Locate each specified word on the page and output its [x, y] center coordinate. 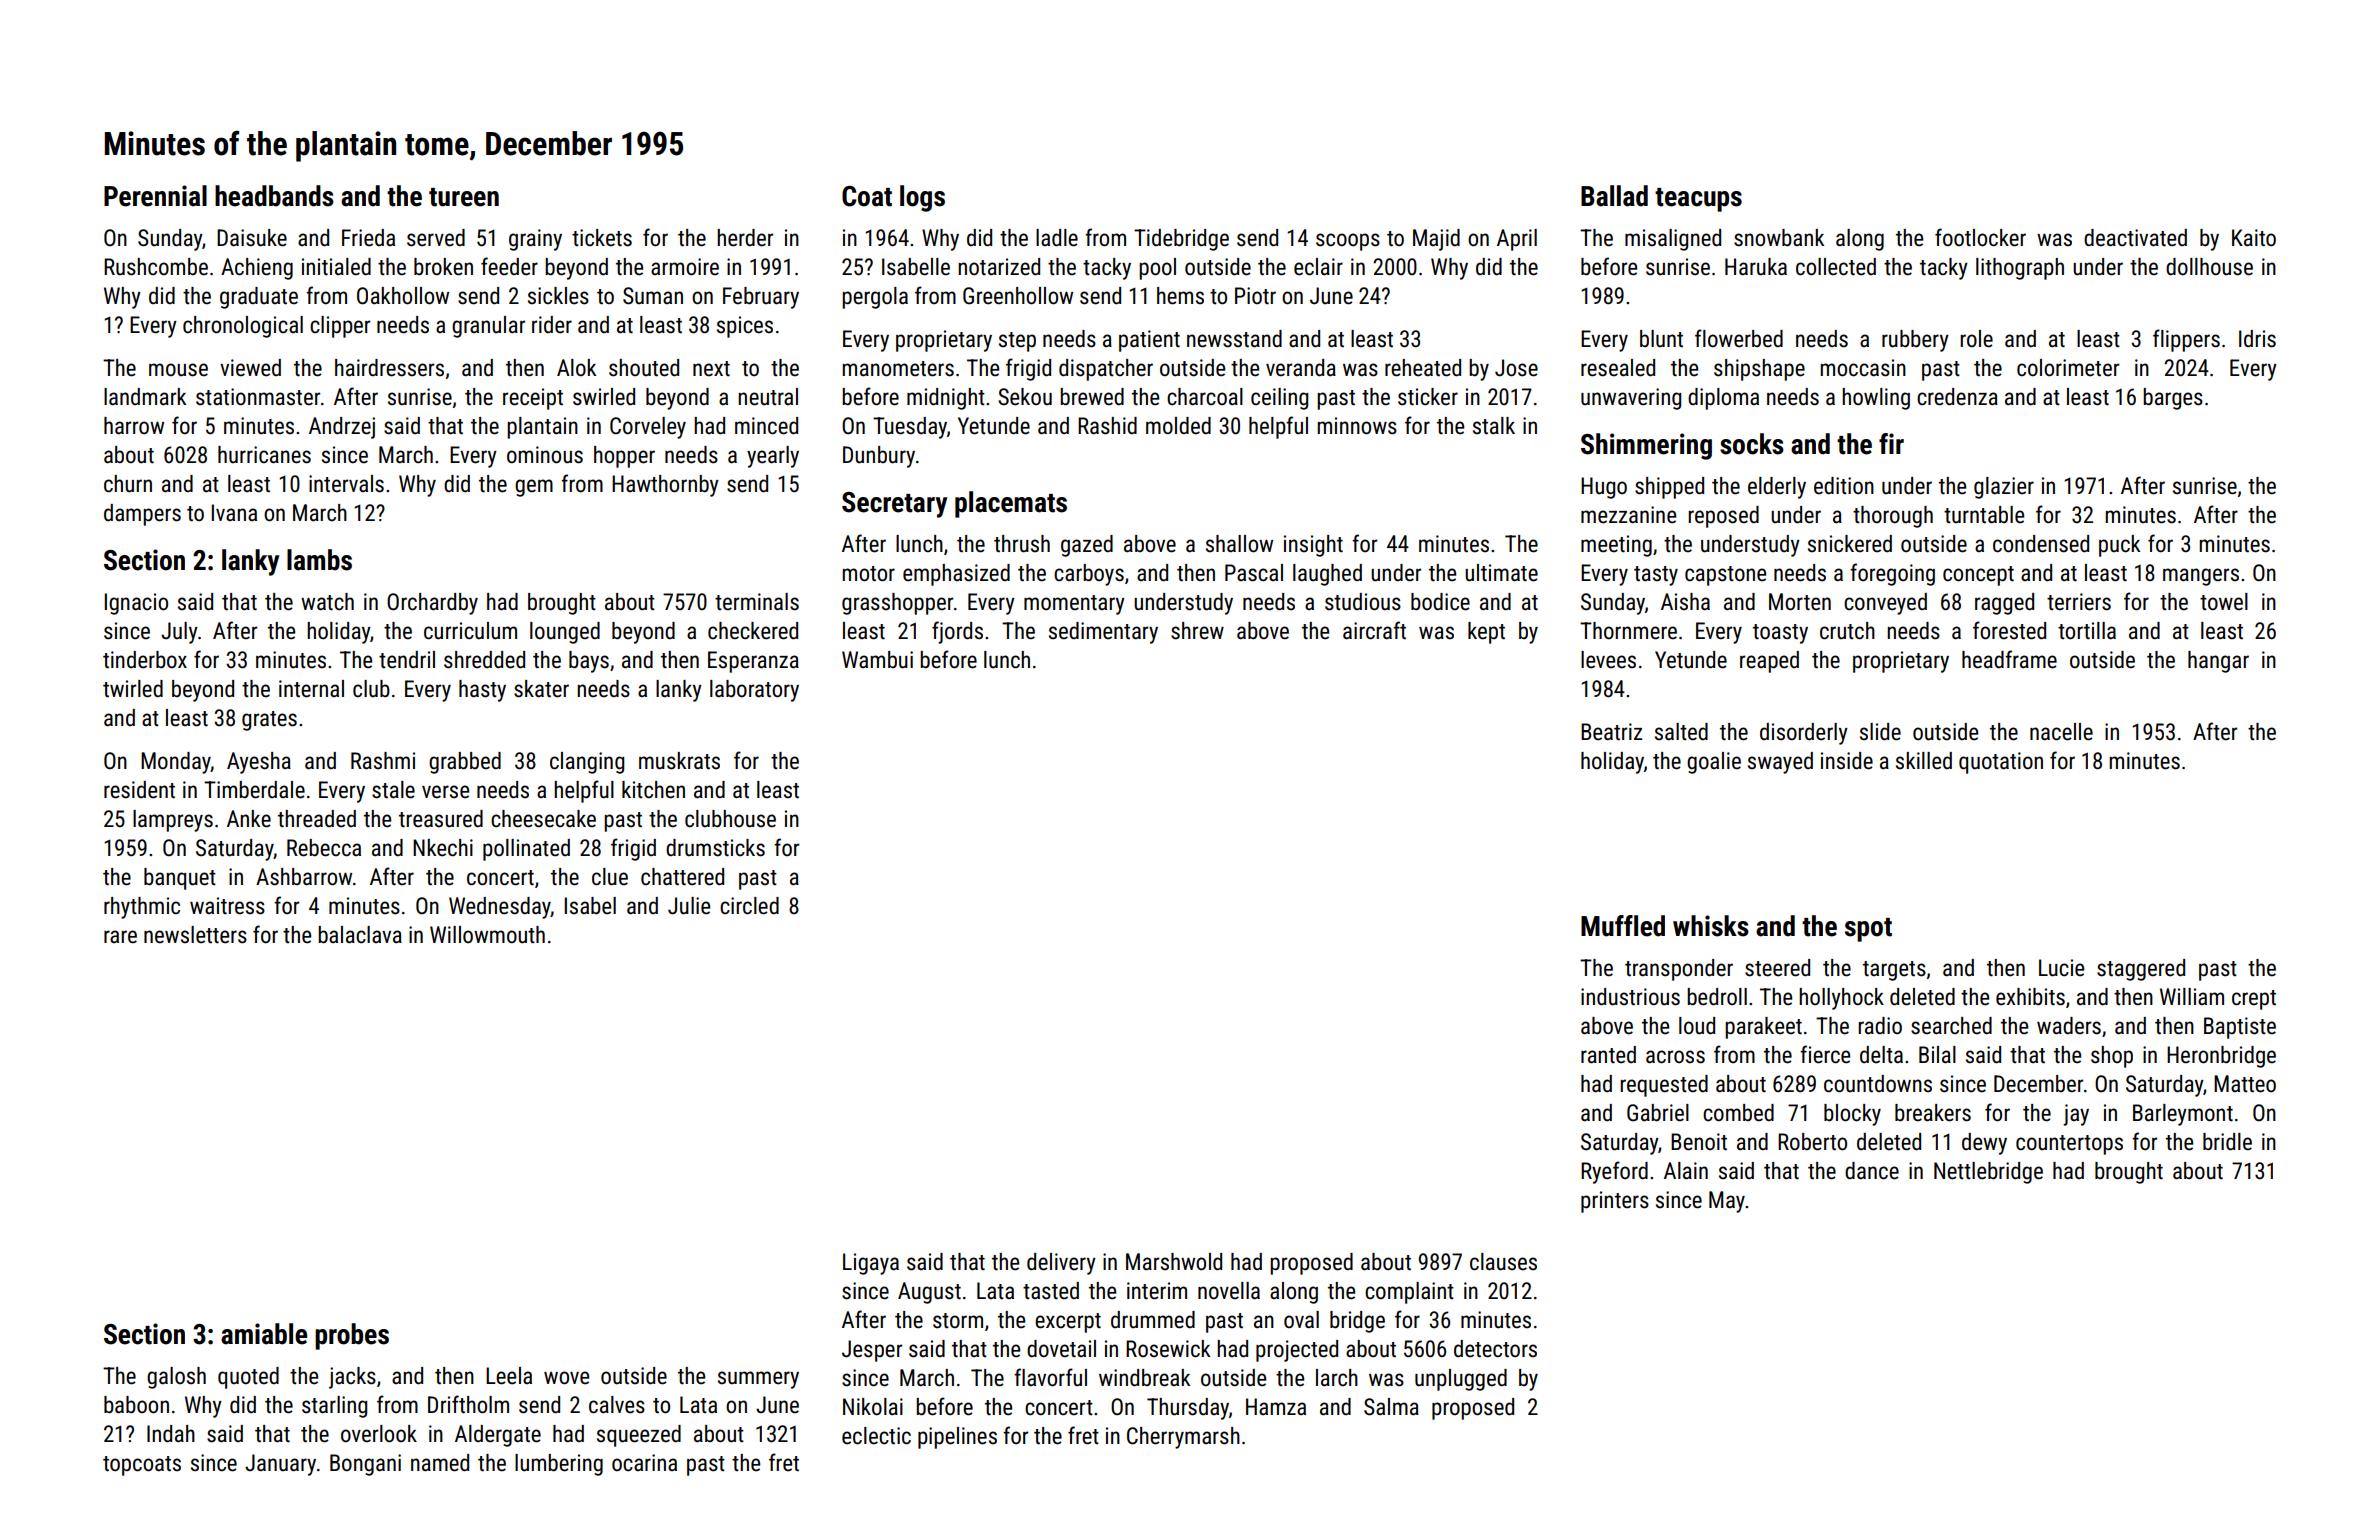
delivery [1061, 1264]
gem [534, 488]
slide [1880, 732]
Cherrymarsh [1183, 1438]
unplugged [1461, 1380]
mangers [2201, 577]
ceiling [1279, 399]
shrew [1197, 631]
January [280, 1465]
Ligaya [871, 1264]
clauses [1503, 1262]
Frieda [368, 238]
